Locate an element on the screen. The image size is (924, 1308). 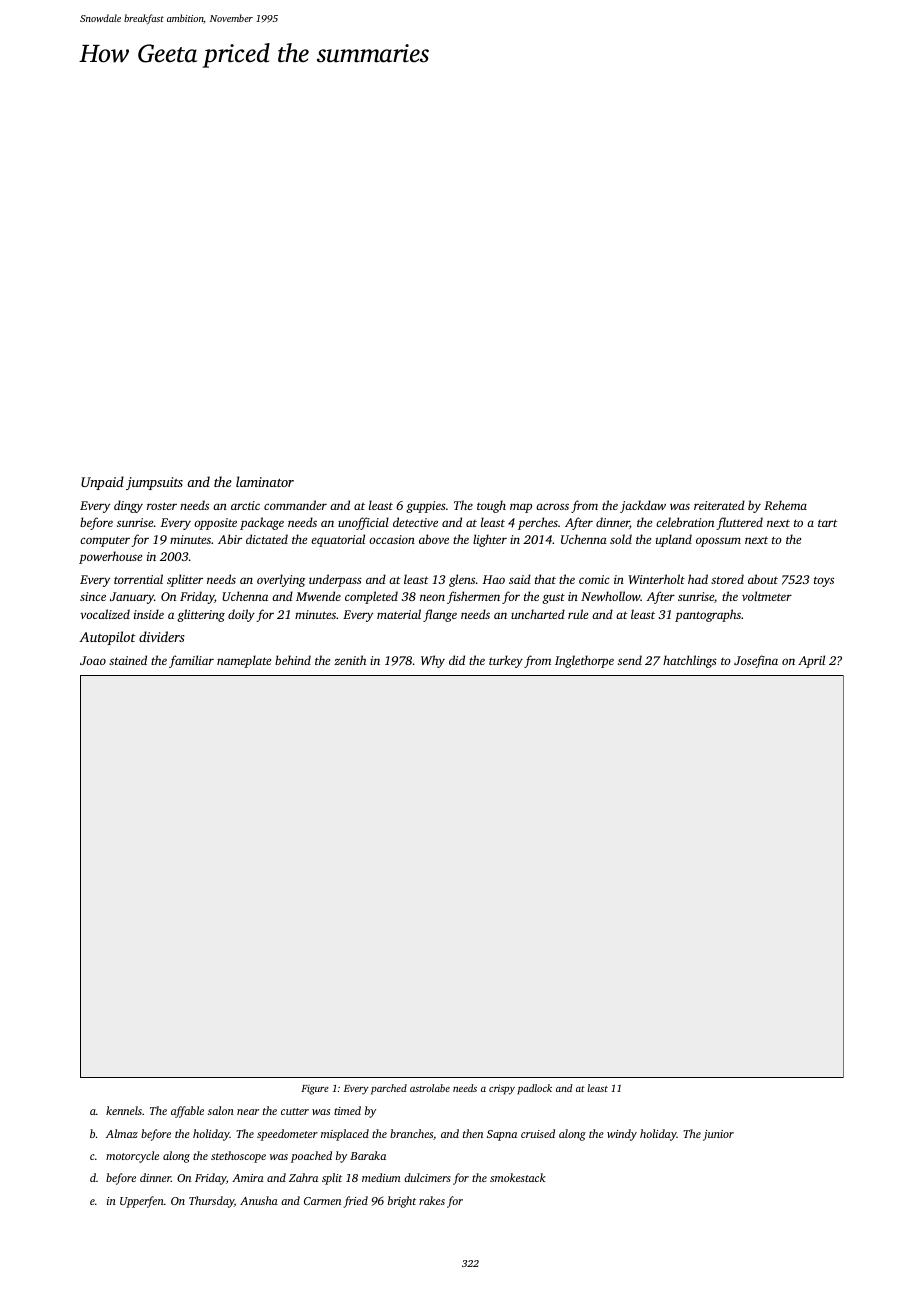
Why is located at coordinates (433, 661).
